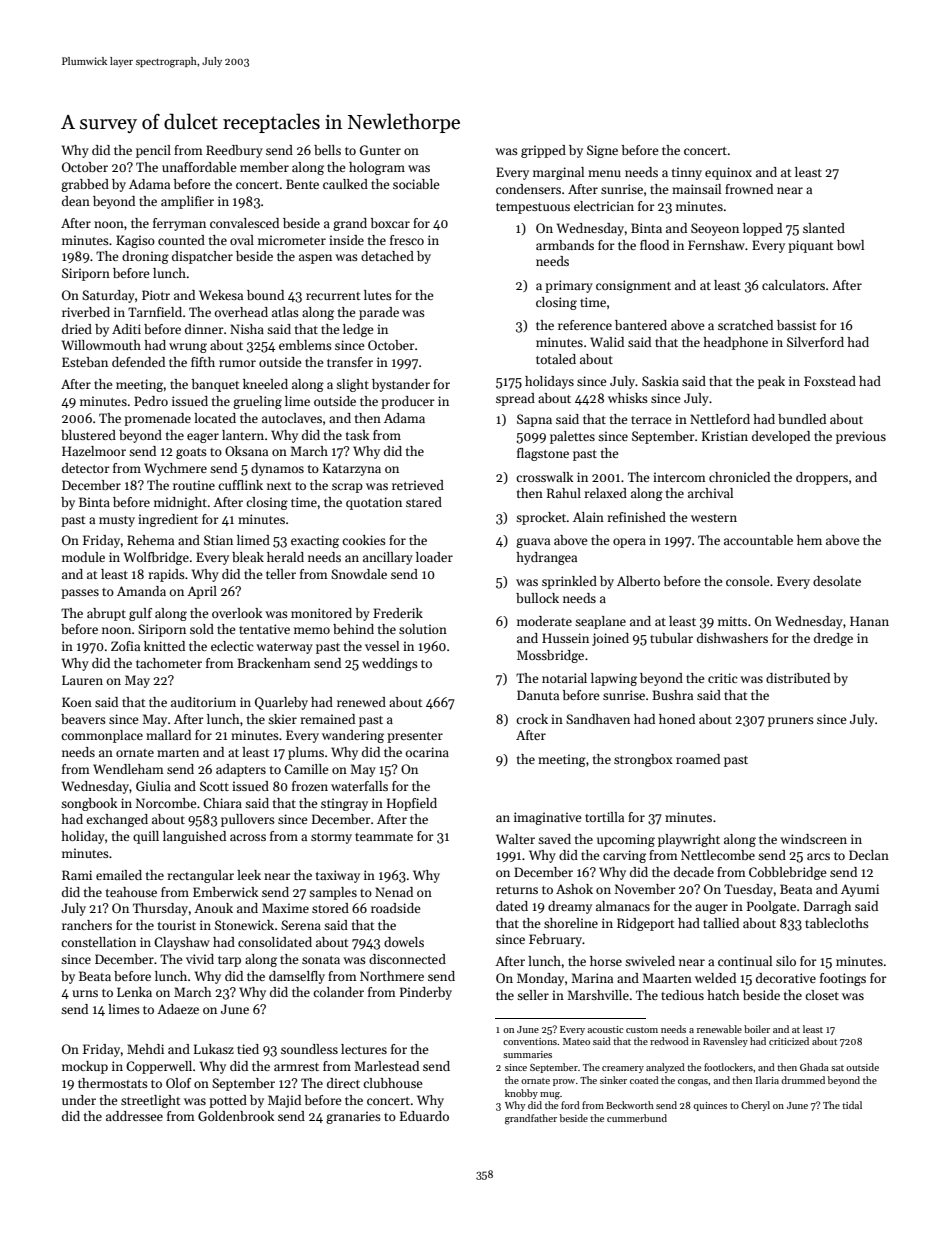  Describe the element at coordinates (822, 478) in the screenshot. I see `droppers` at that location.
